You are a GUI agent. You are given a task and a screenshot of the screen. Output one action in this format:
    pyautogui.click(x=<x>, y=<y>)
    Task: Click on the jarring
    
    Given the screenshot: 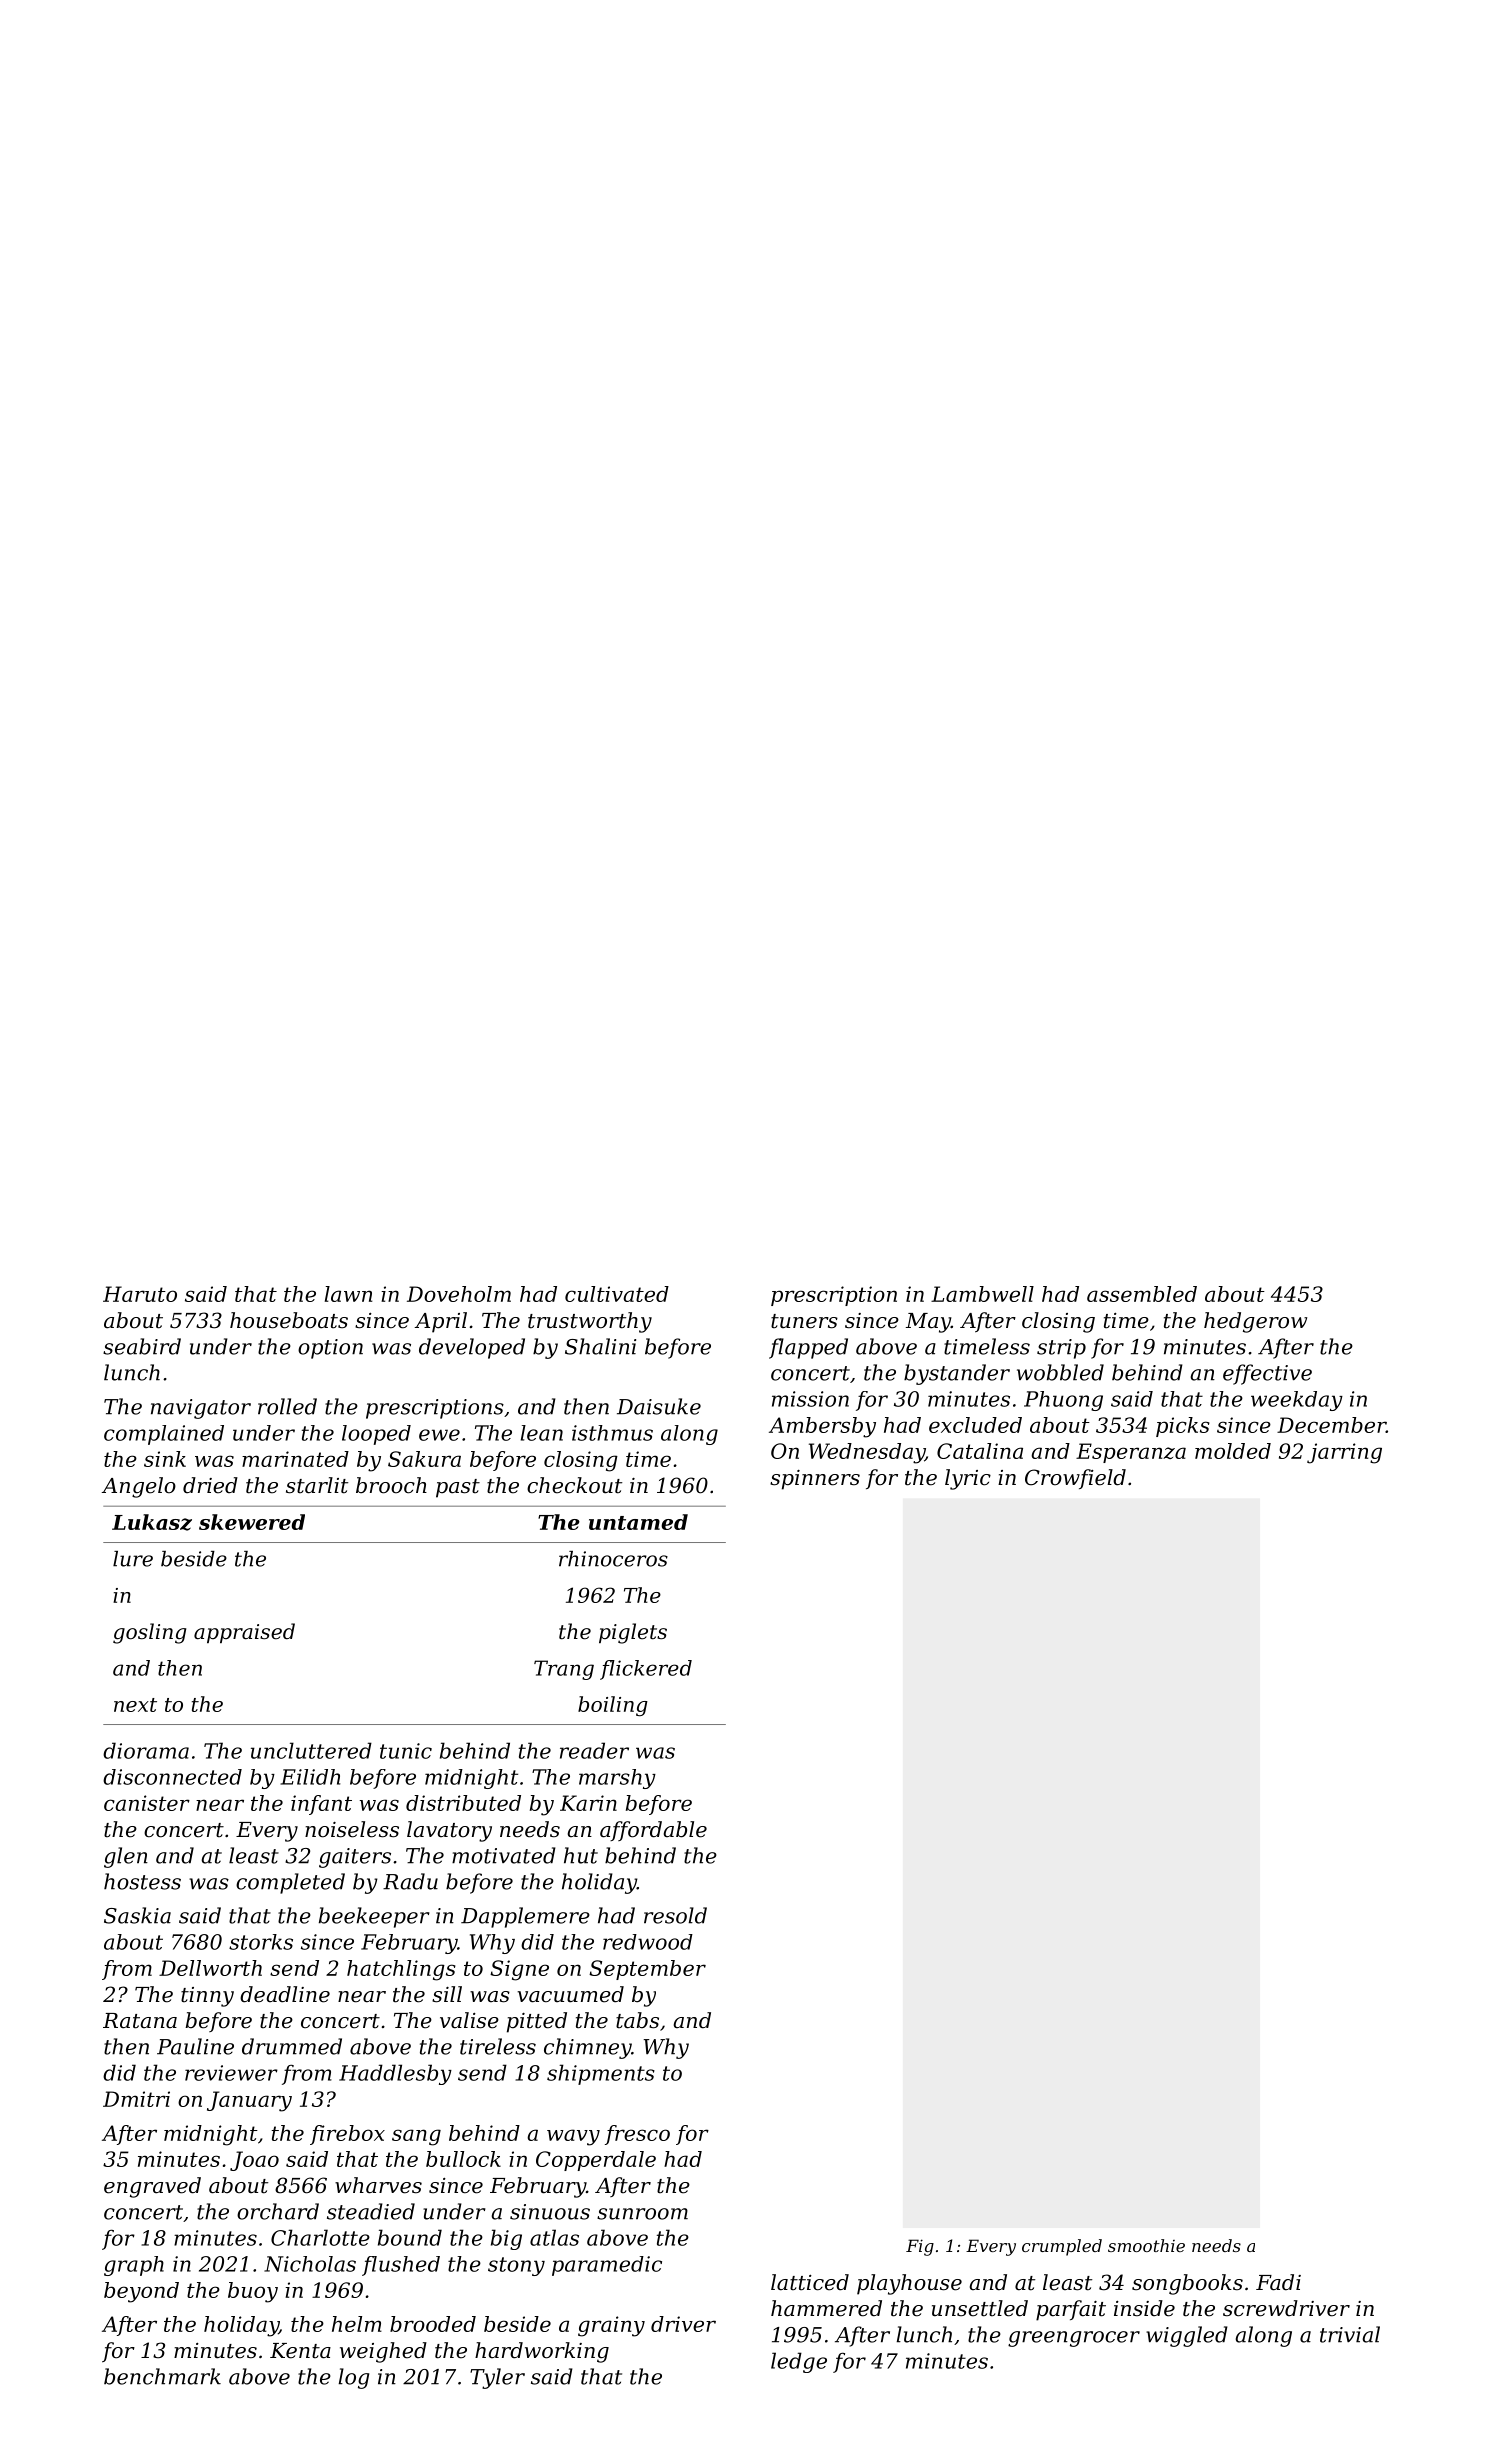 What is the action you would take?
    pyautogui.click(x=1344, y=1453)
